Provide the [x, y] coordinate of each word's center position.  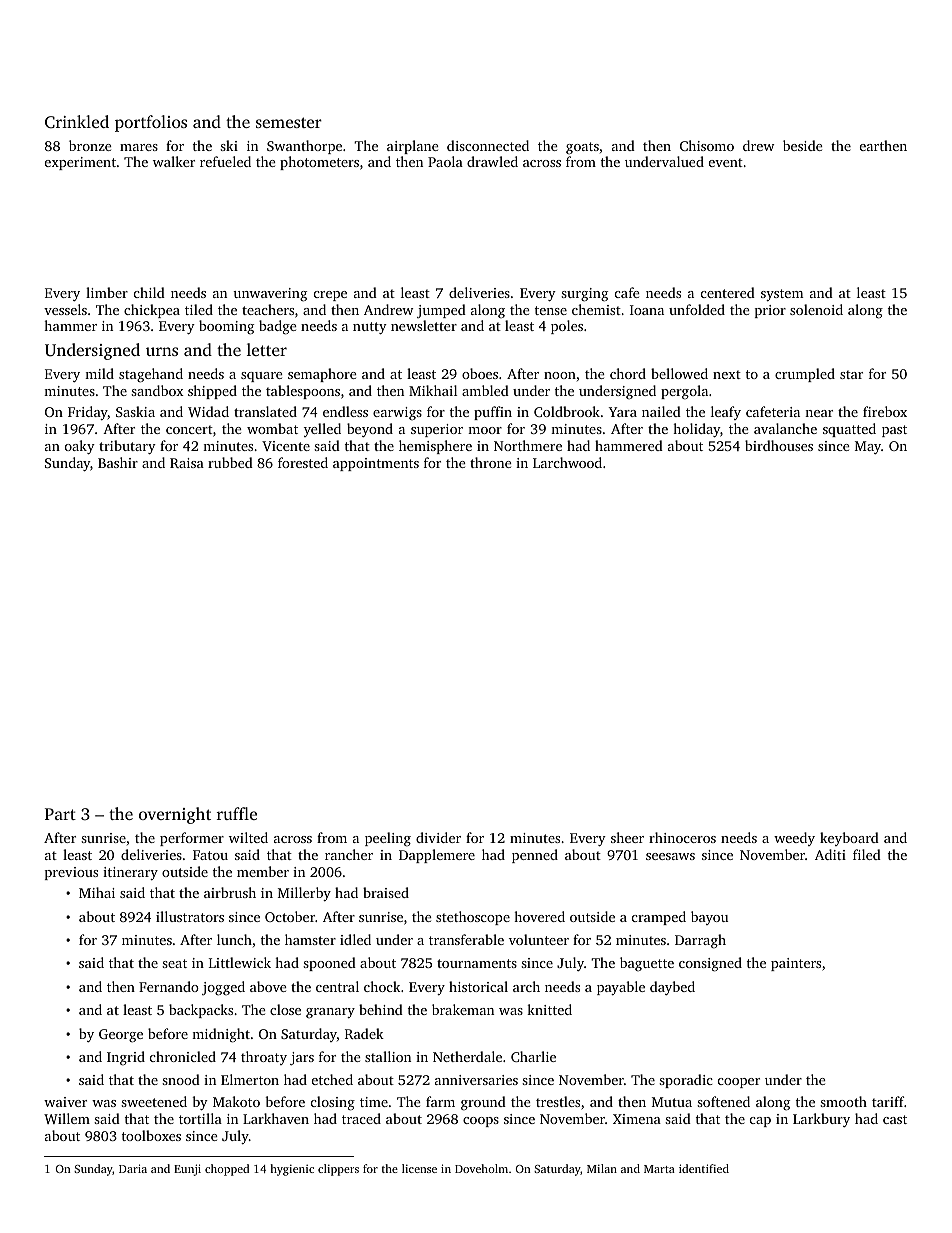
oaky [80, 447]
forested [303, 462]
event [726, 162]
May [868, 447]
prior [770, 311]
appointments [376, 464]
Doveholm [481, 1168]
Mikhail [433, 390]
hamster [310, 939]
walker [174, 161]
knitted [549, 1009]
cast [895, 1119]
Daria [133, 1168]
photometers [319, 163]
